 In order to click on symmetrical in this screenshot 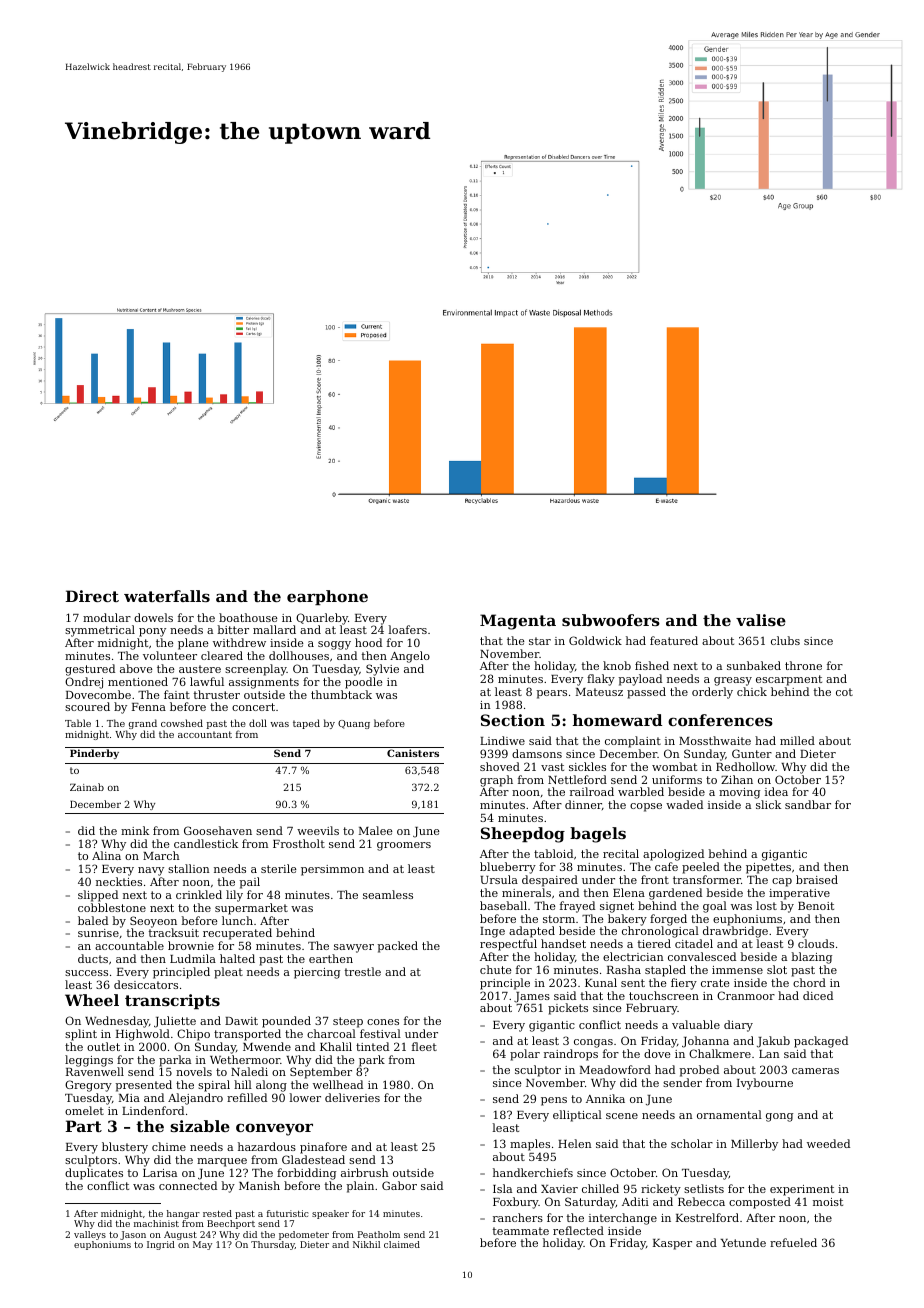, I will do `click(100, 631)`.
